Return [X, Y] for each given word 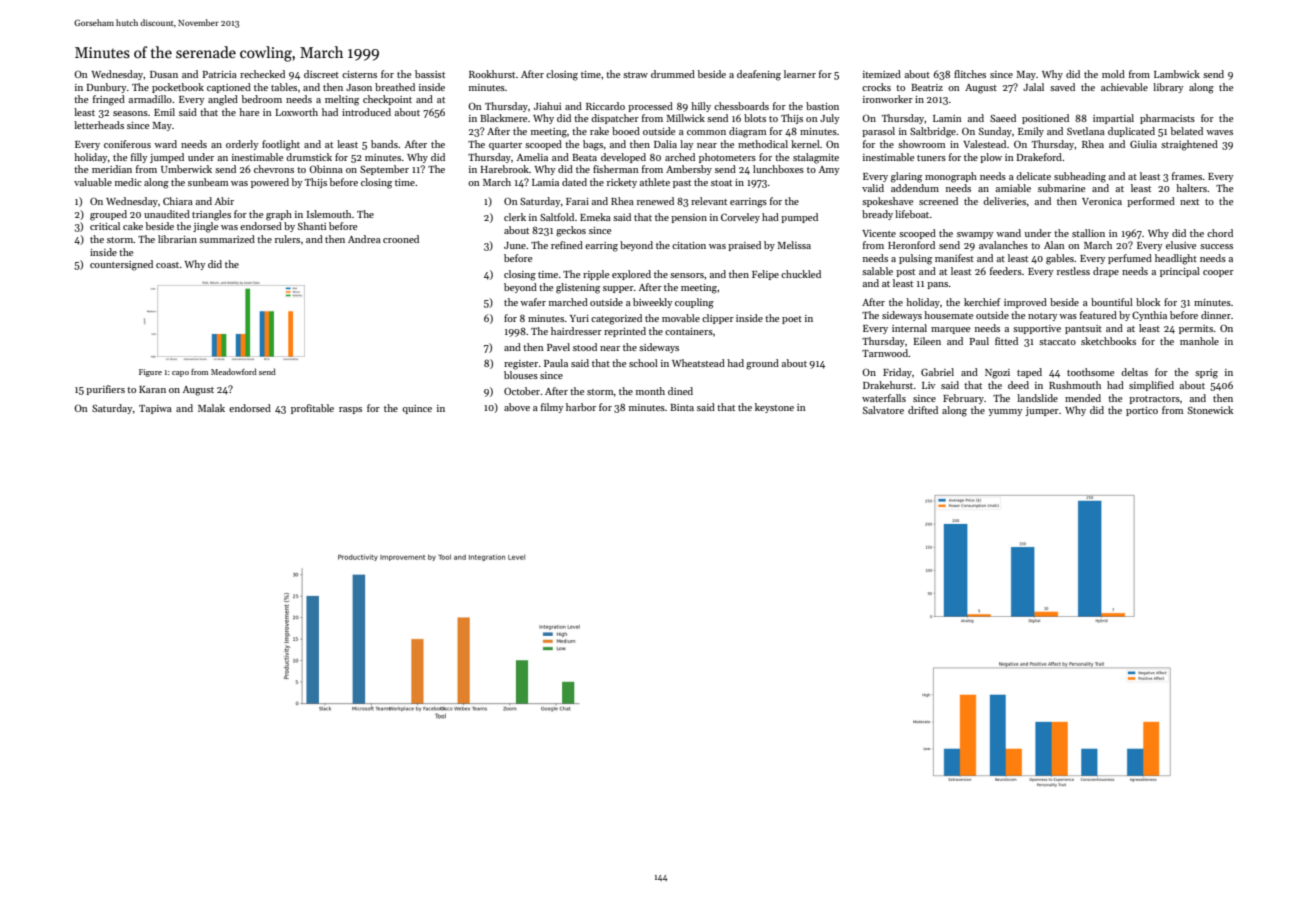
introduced [366, 112]
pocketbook [178, 88]
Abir [224, 201]
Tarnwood [885, 353]
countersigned [121, 265]
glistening [578, 288]
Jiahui [547, 106]
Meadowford [234, 371]
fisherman [616, 169]
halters [1191, 188]
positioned [1045, 119]
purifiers [105, 390]
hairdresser [576, 331]
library [1168, 88]
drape [1106, 272]
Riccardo [605, 106]
